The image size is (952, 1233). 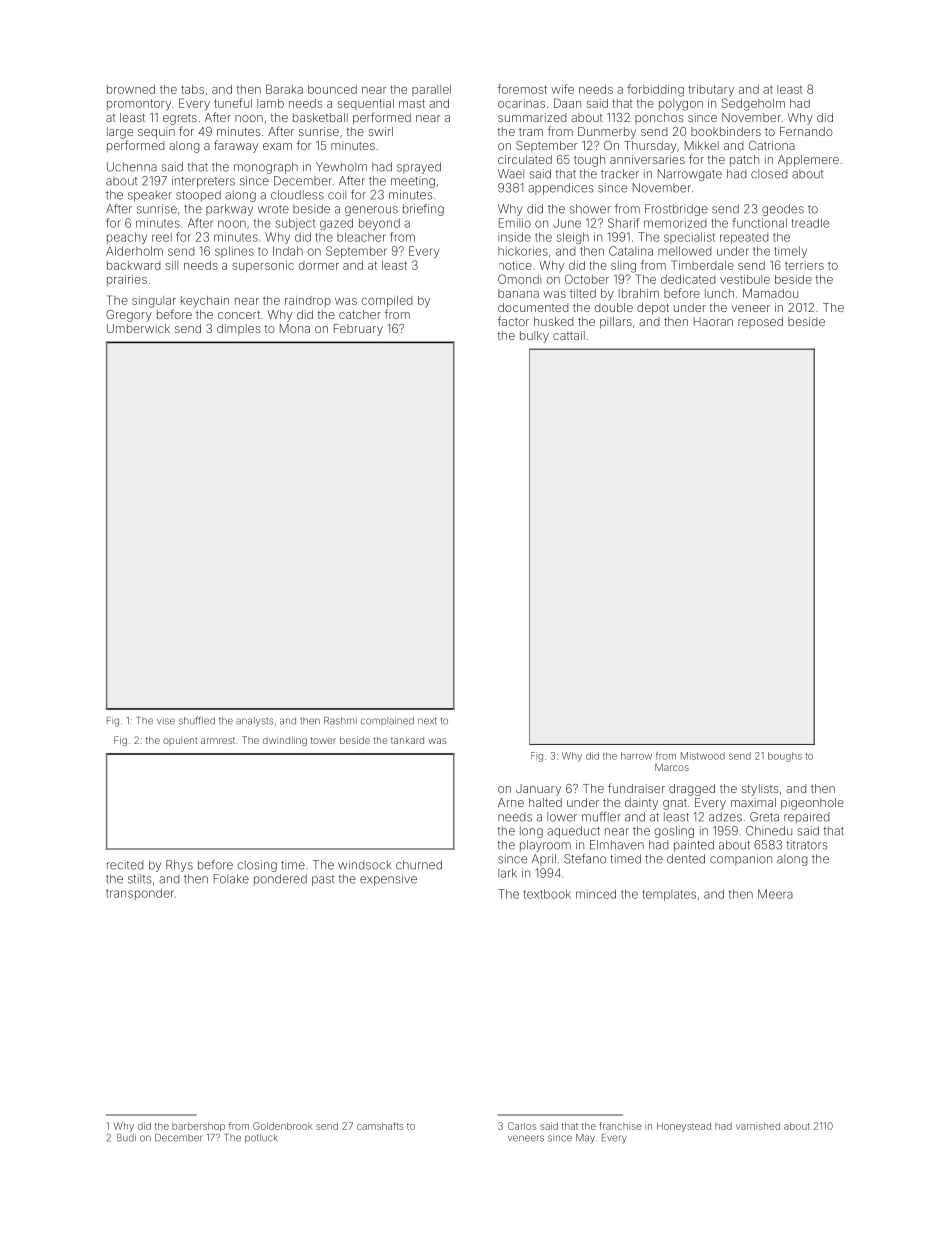 What do you see at coordinates (522, 89) in the screenshot?
I see `foremost` at bounding box center [522, 89].
